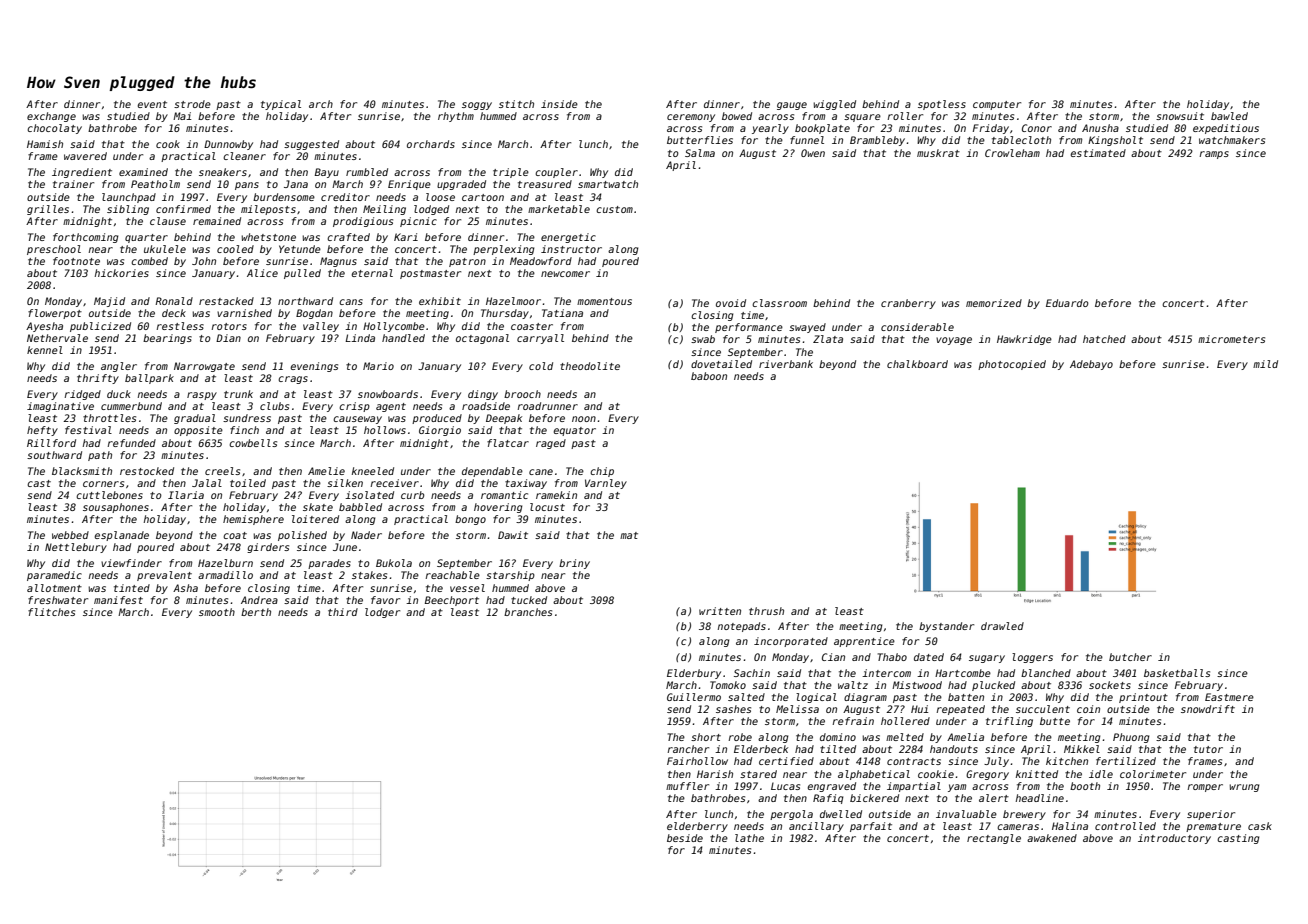 The height and width of the screenshot is (924, 1308). What do you see at coordinates (1100, 128) in the screenshot?
I see `Anusha` at bounding box center [1100, 128].
